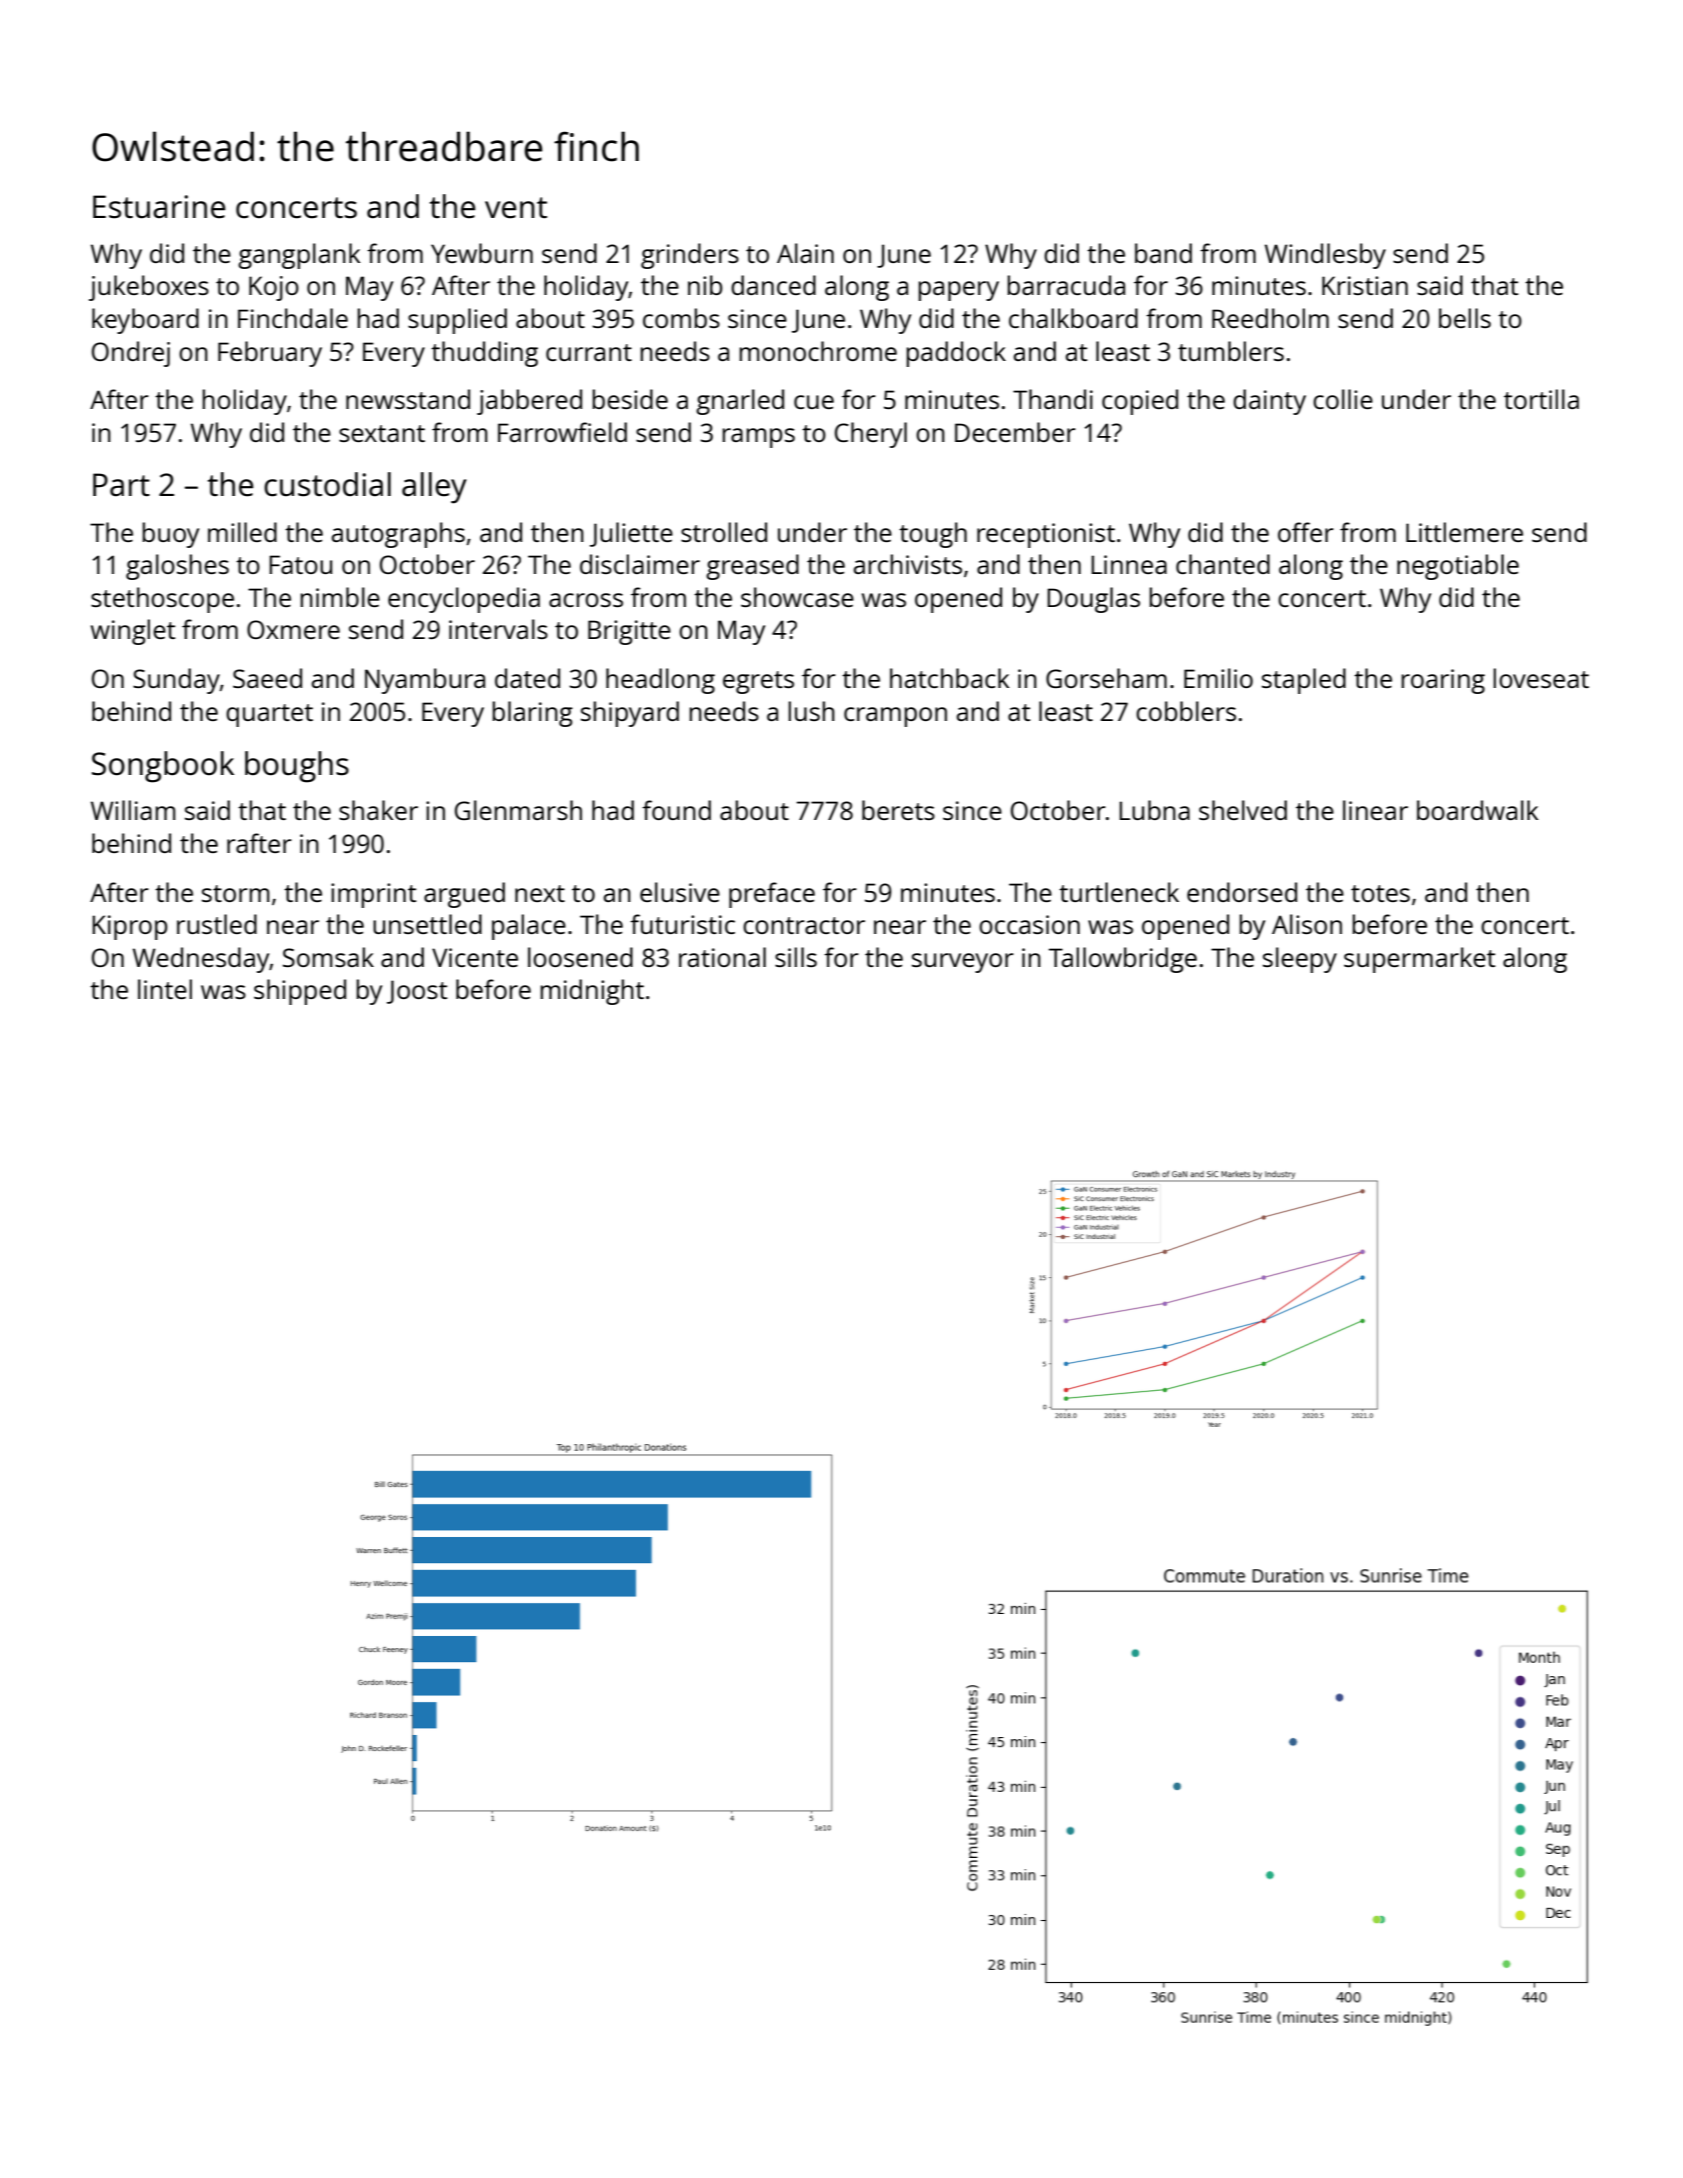 This screenshot has width=1683, height=2178. Describe the element at coordinates (908, 564) in the screenshot. I see `archivists` at that location.
